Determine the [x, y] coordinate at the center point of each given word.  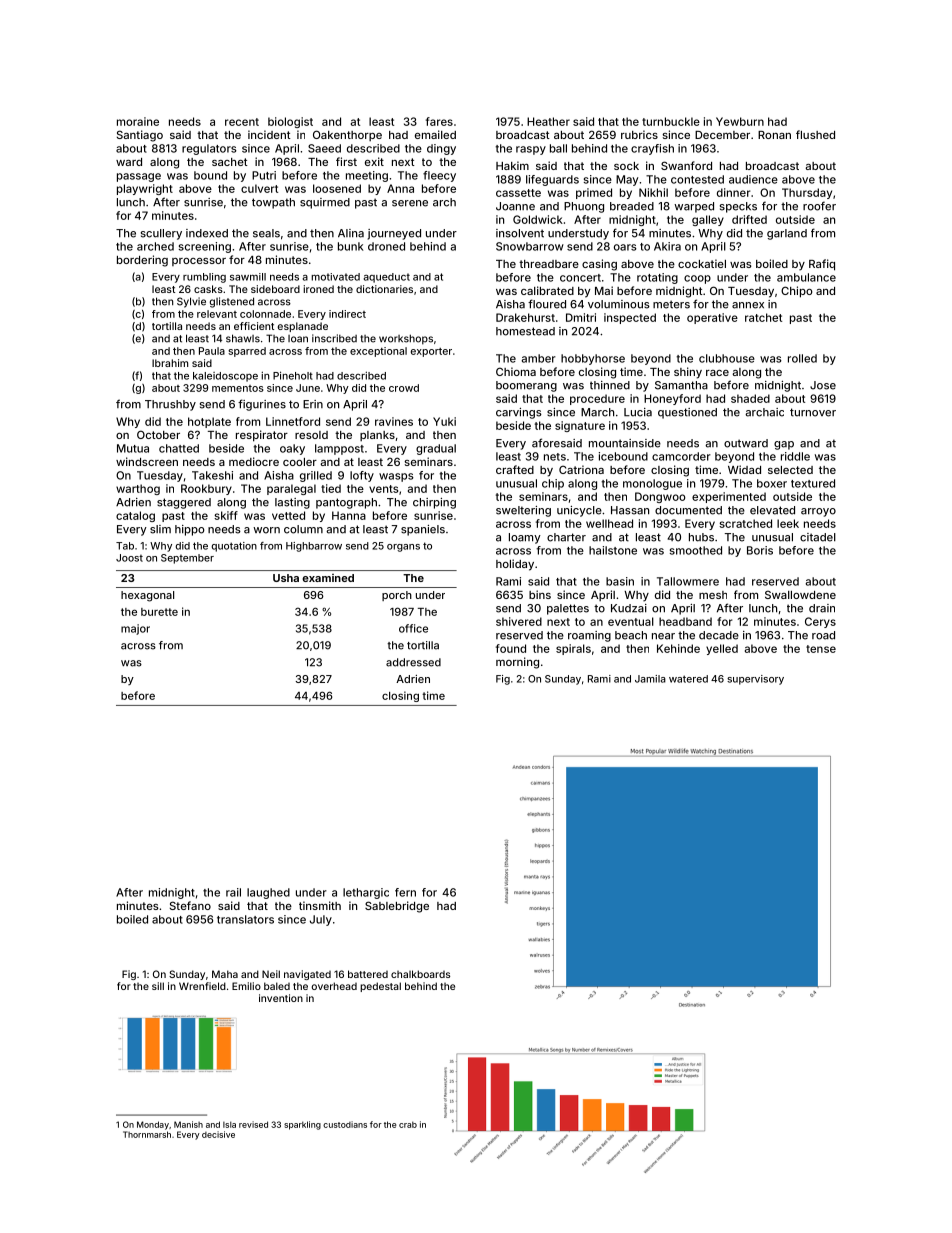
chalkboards [420, 974]
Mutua [133, 448]
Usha [286, 578]
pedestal [380, 987]
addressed [413, 662]
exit [374, 161]
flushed [815, 134]
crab [408, 1124]
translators [245, 919]
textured [813, 483]
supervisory [755, 680]
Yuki [444, 421]
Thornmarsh [147, 1134]
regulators [209, 149]
